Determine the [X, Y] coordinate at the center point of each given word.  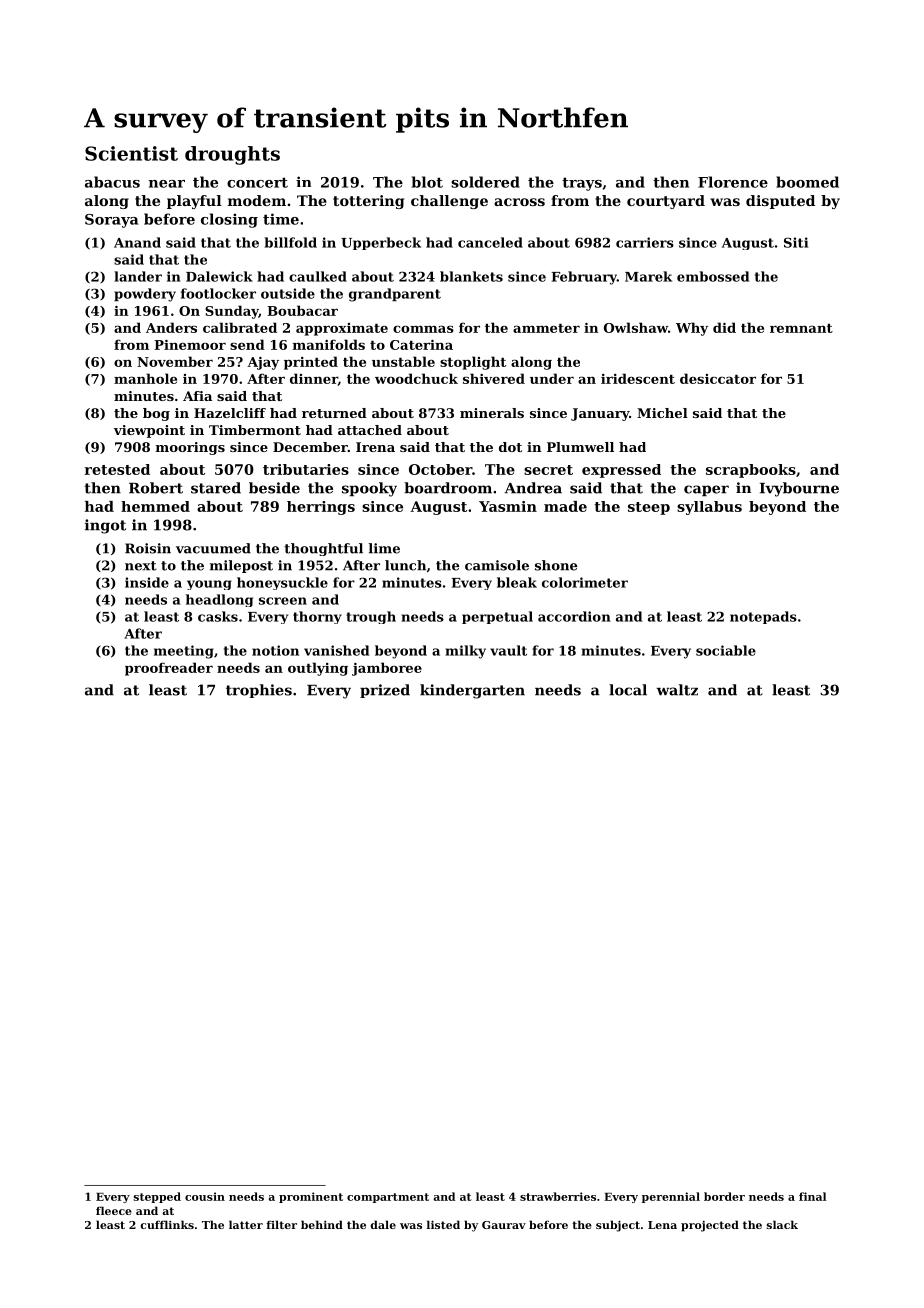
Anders [171, 327]
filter [281, 1224]
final [812, 1196]
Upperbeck [381, 243]
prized [385, 691]
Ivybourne [799, 489]
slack [782, 1224]
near [167, 184]
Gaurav [504, 1225]
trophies [259, 691]
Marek [648, 276]
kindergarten [472, 691]
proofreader [169, 669]
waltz [677, 690]
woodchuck [416, 378]
